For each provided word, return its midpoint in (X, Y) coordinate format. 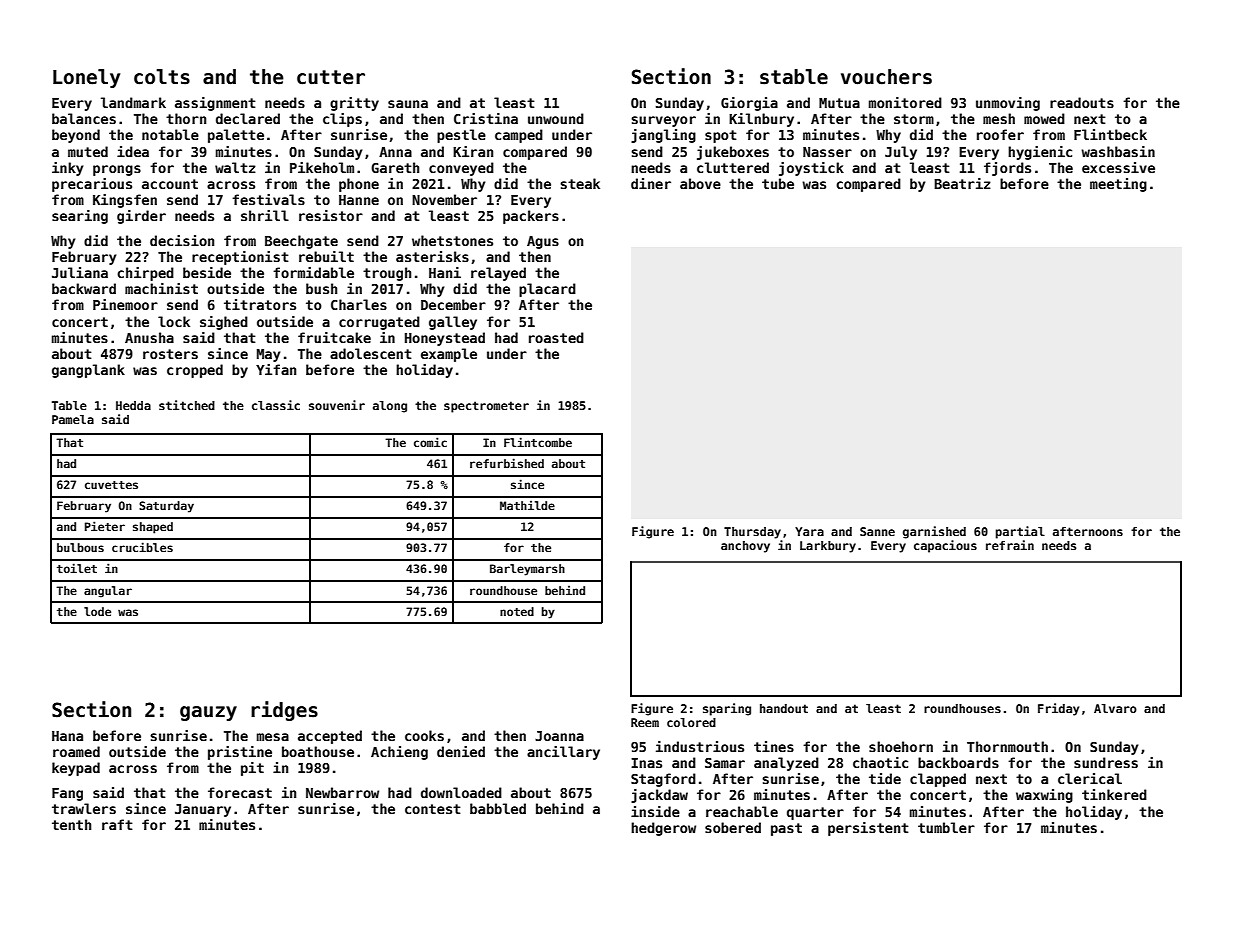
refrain (1010, 545)
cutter (331, 77)
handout (784, 708)
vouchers (886, 77)
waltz (235, 167)
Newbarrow (342, 792)
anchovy (745, 547)
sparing (727, 709)
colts (162, 77)
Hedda (133, 405)
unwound (556, 118)
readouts (1082, 102)
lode (97, 611)
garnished (934, 532)
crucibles (142, 547)
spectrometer (486, 407)
